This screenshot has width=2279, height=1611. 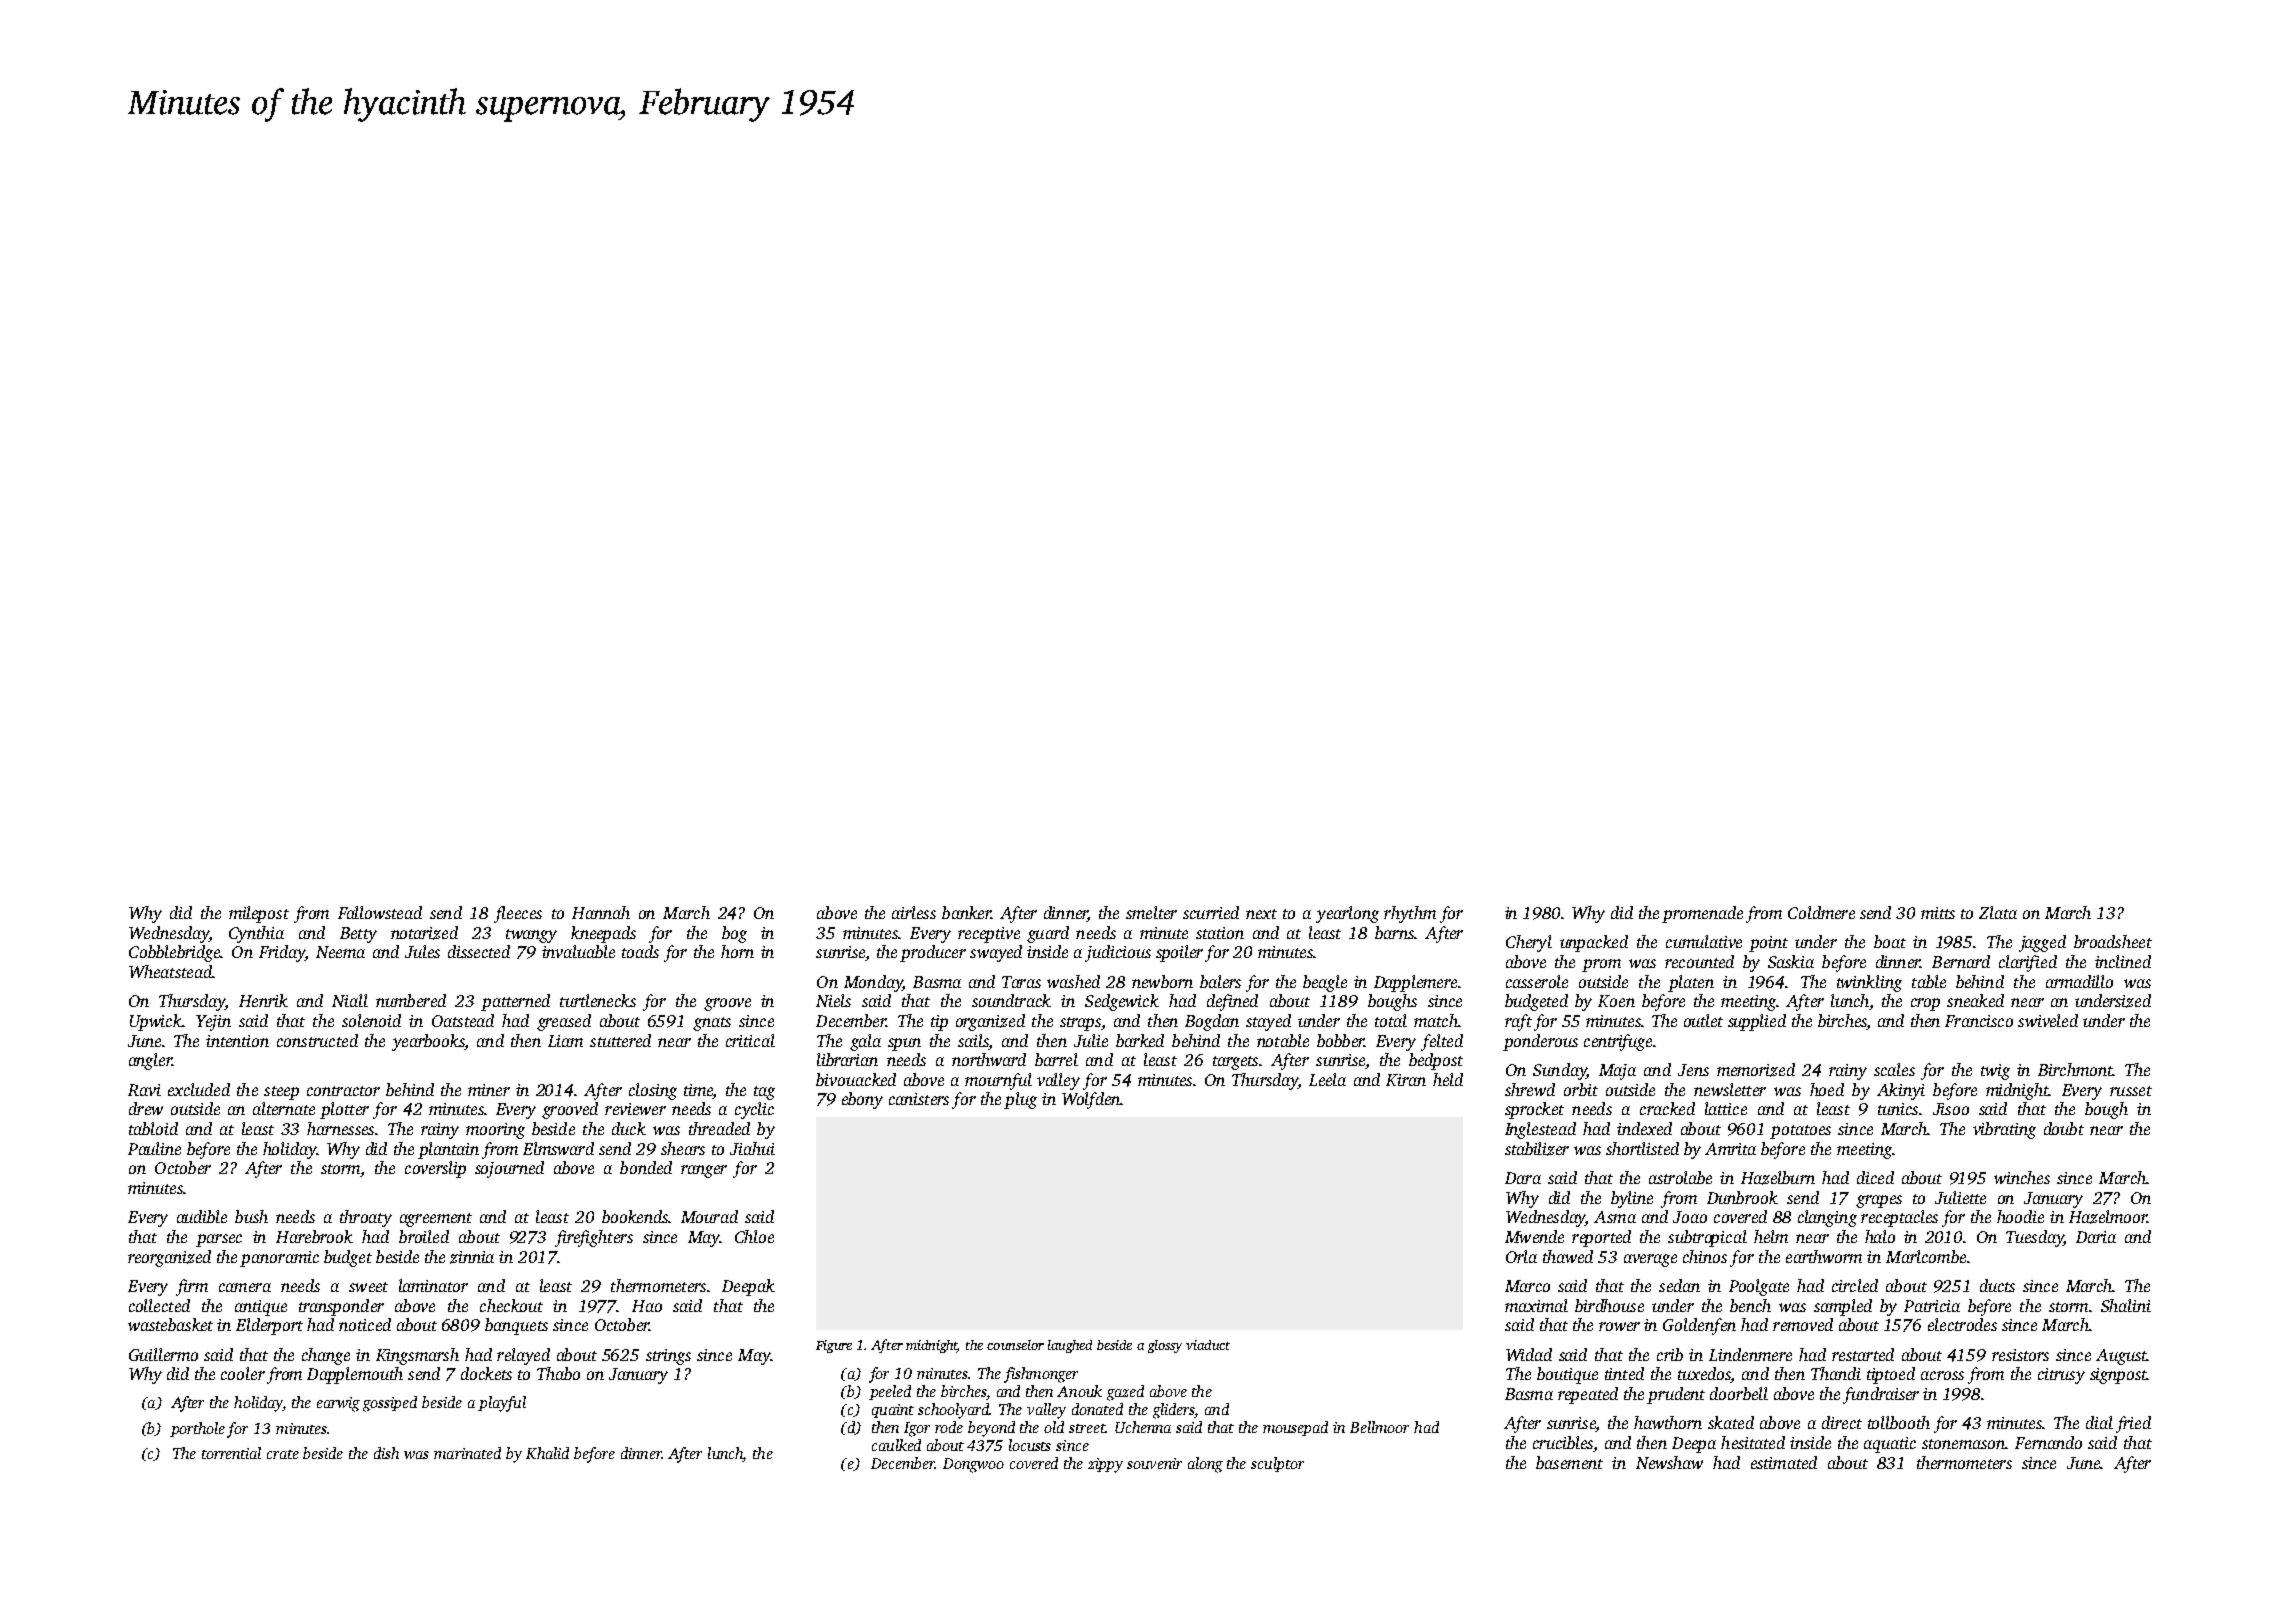 What do you see at coordinates (269, 1326) in the screenshot?
I see `Elderport` at bounding box center [269, 1326].
